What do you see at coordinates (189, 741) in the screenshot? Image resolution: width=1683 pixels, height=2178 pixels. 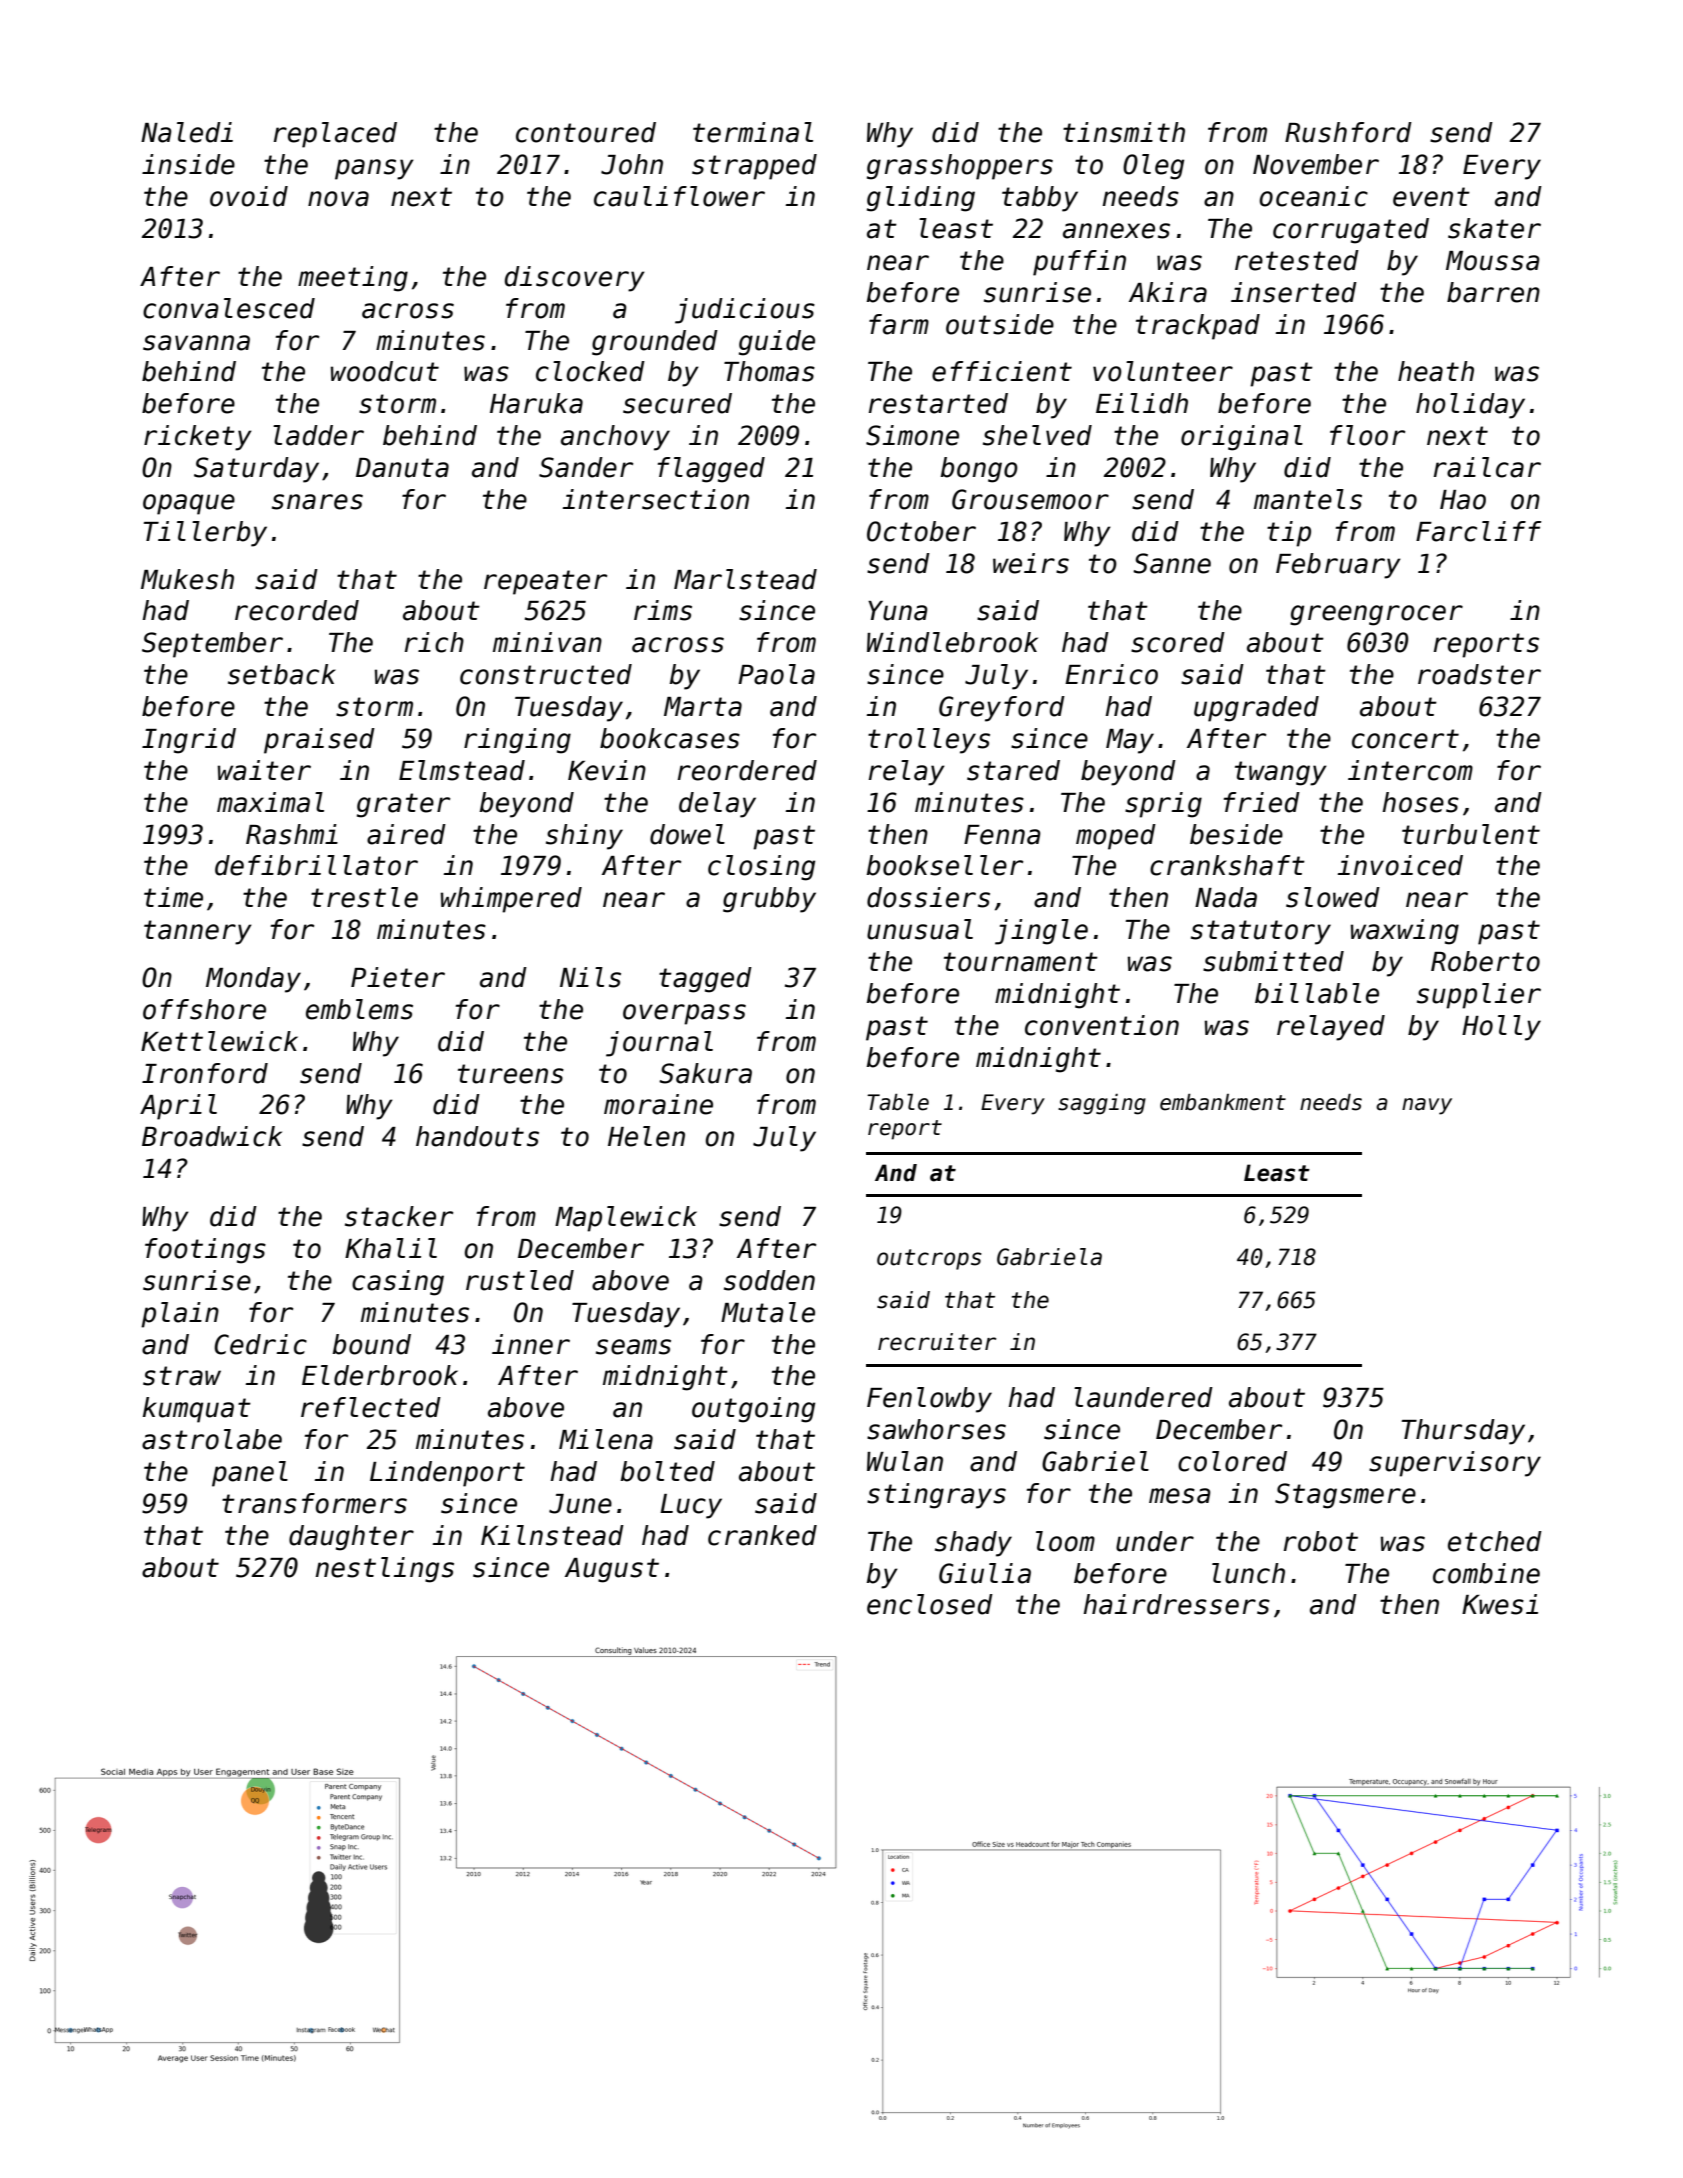 I see `Ingrid` at bounding box center [189, 741].
